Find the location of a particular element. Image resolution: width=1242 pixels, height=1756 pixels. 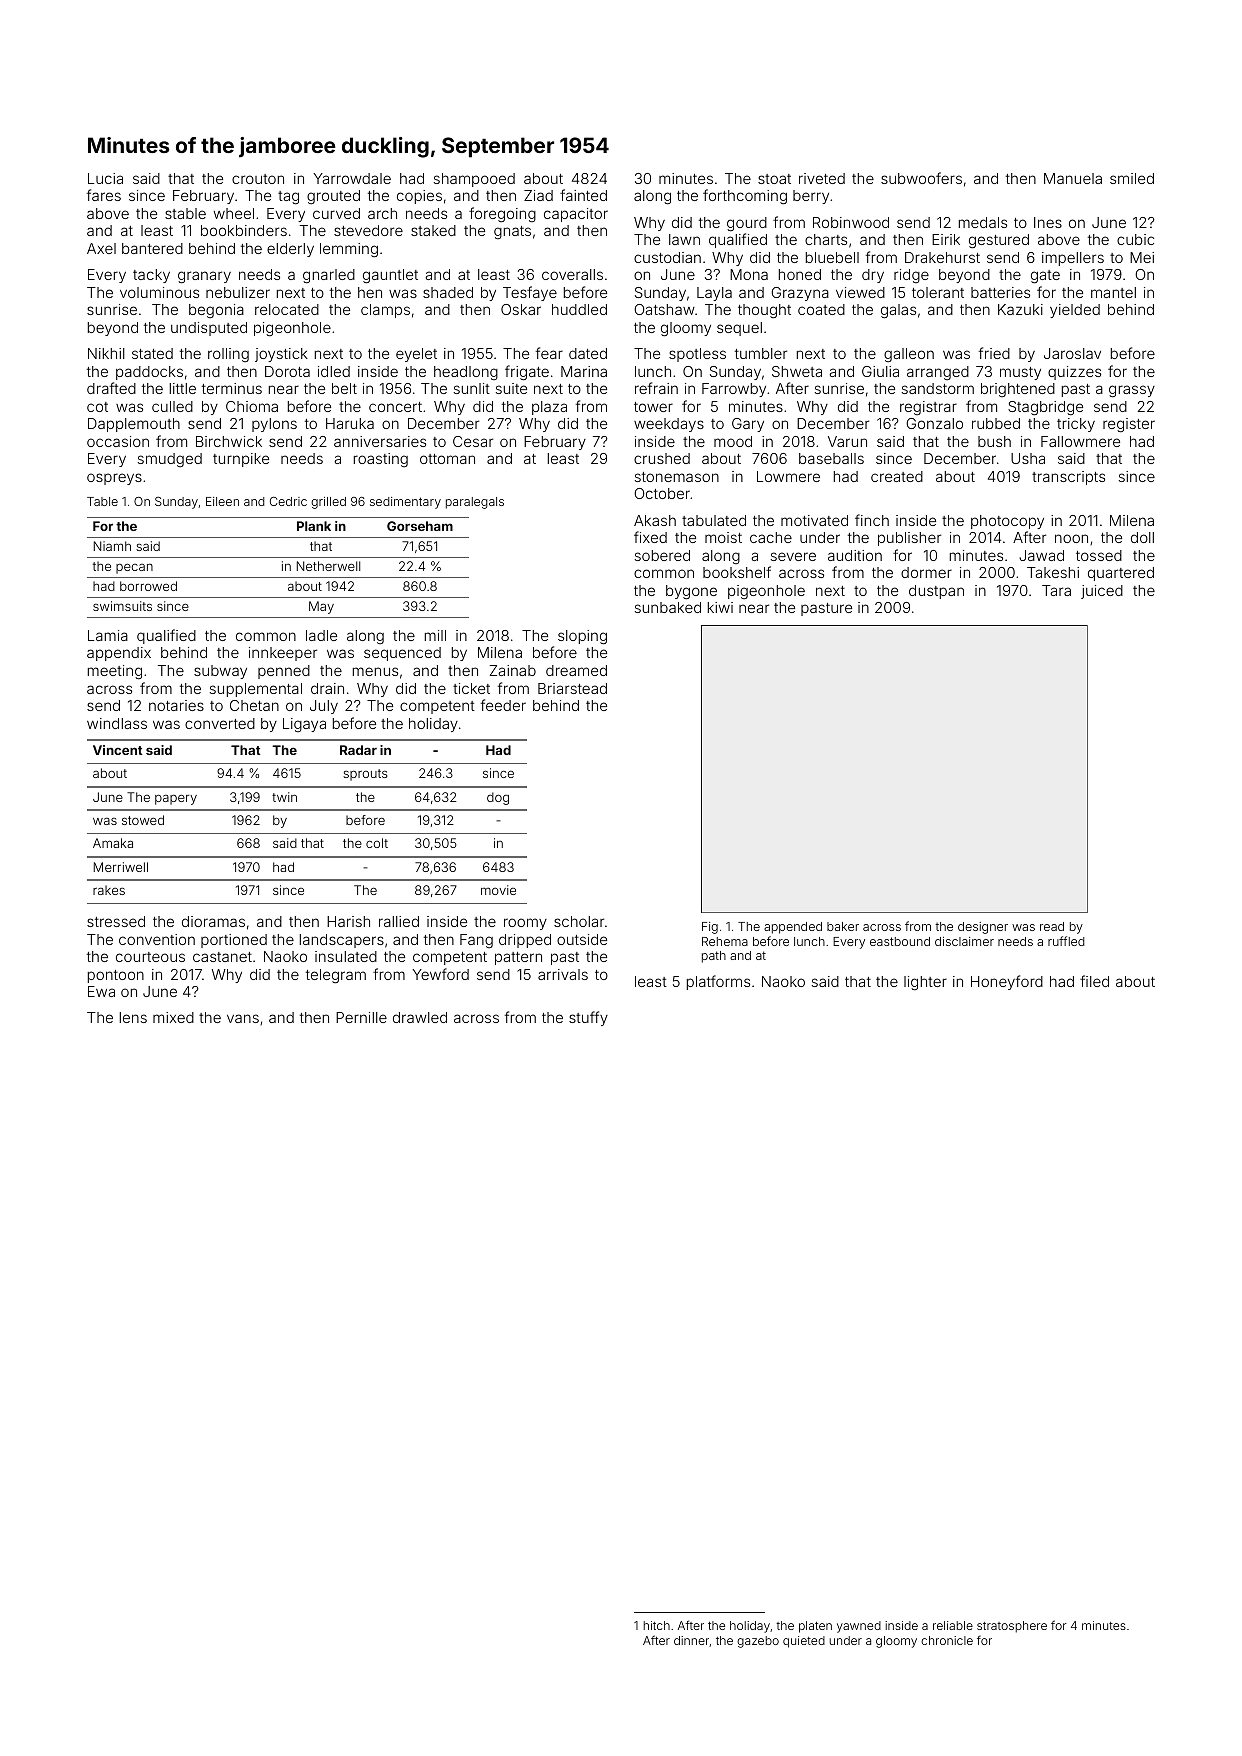

gazebo is located at coordinates (758, 1642).
